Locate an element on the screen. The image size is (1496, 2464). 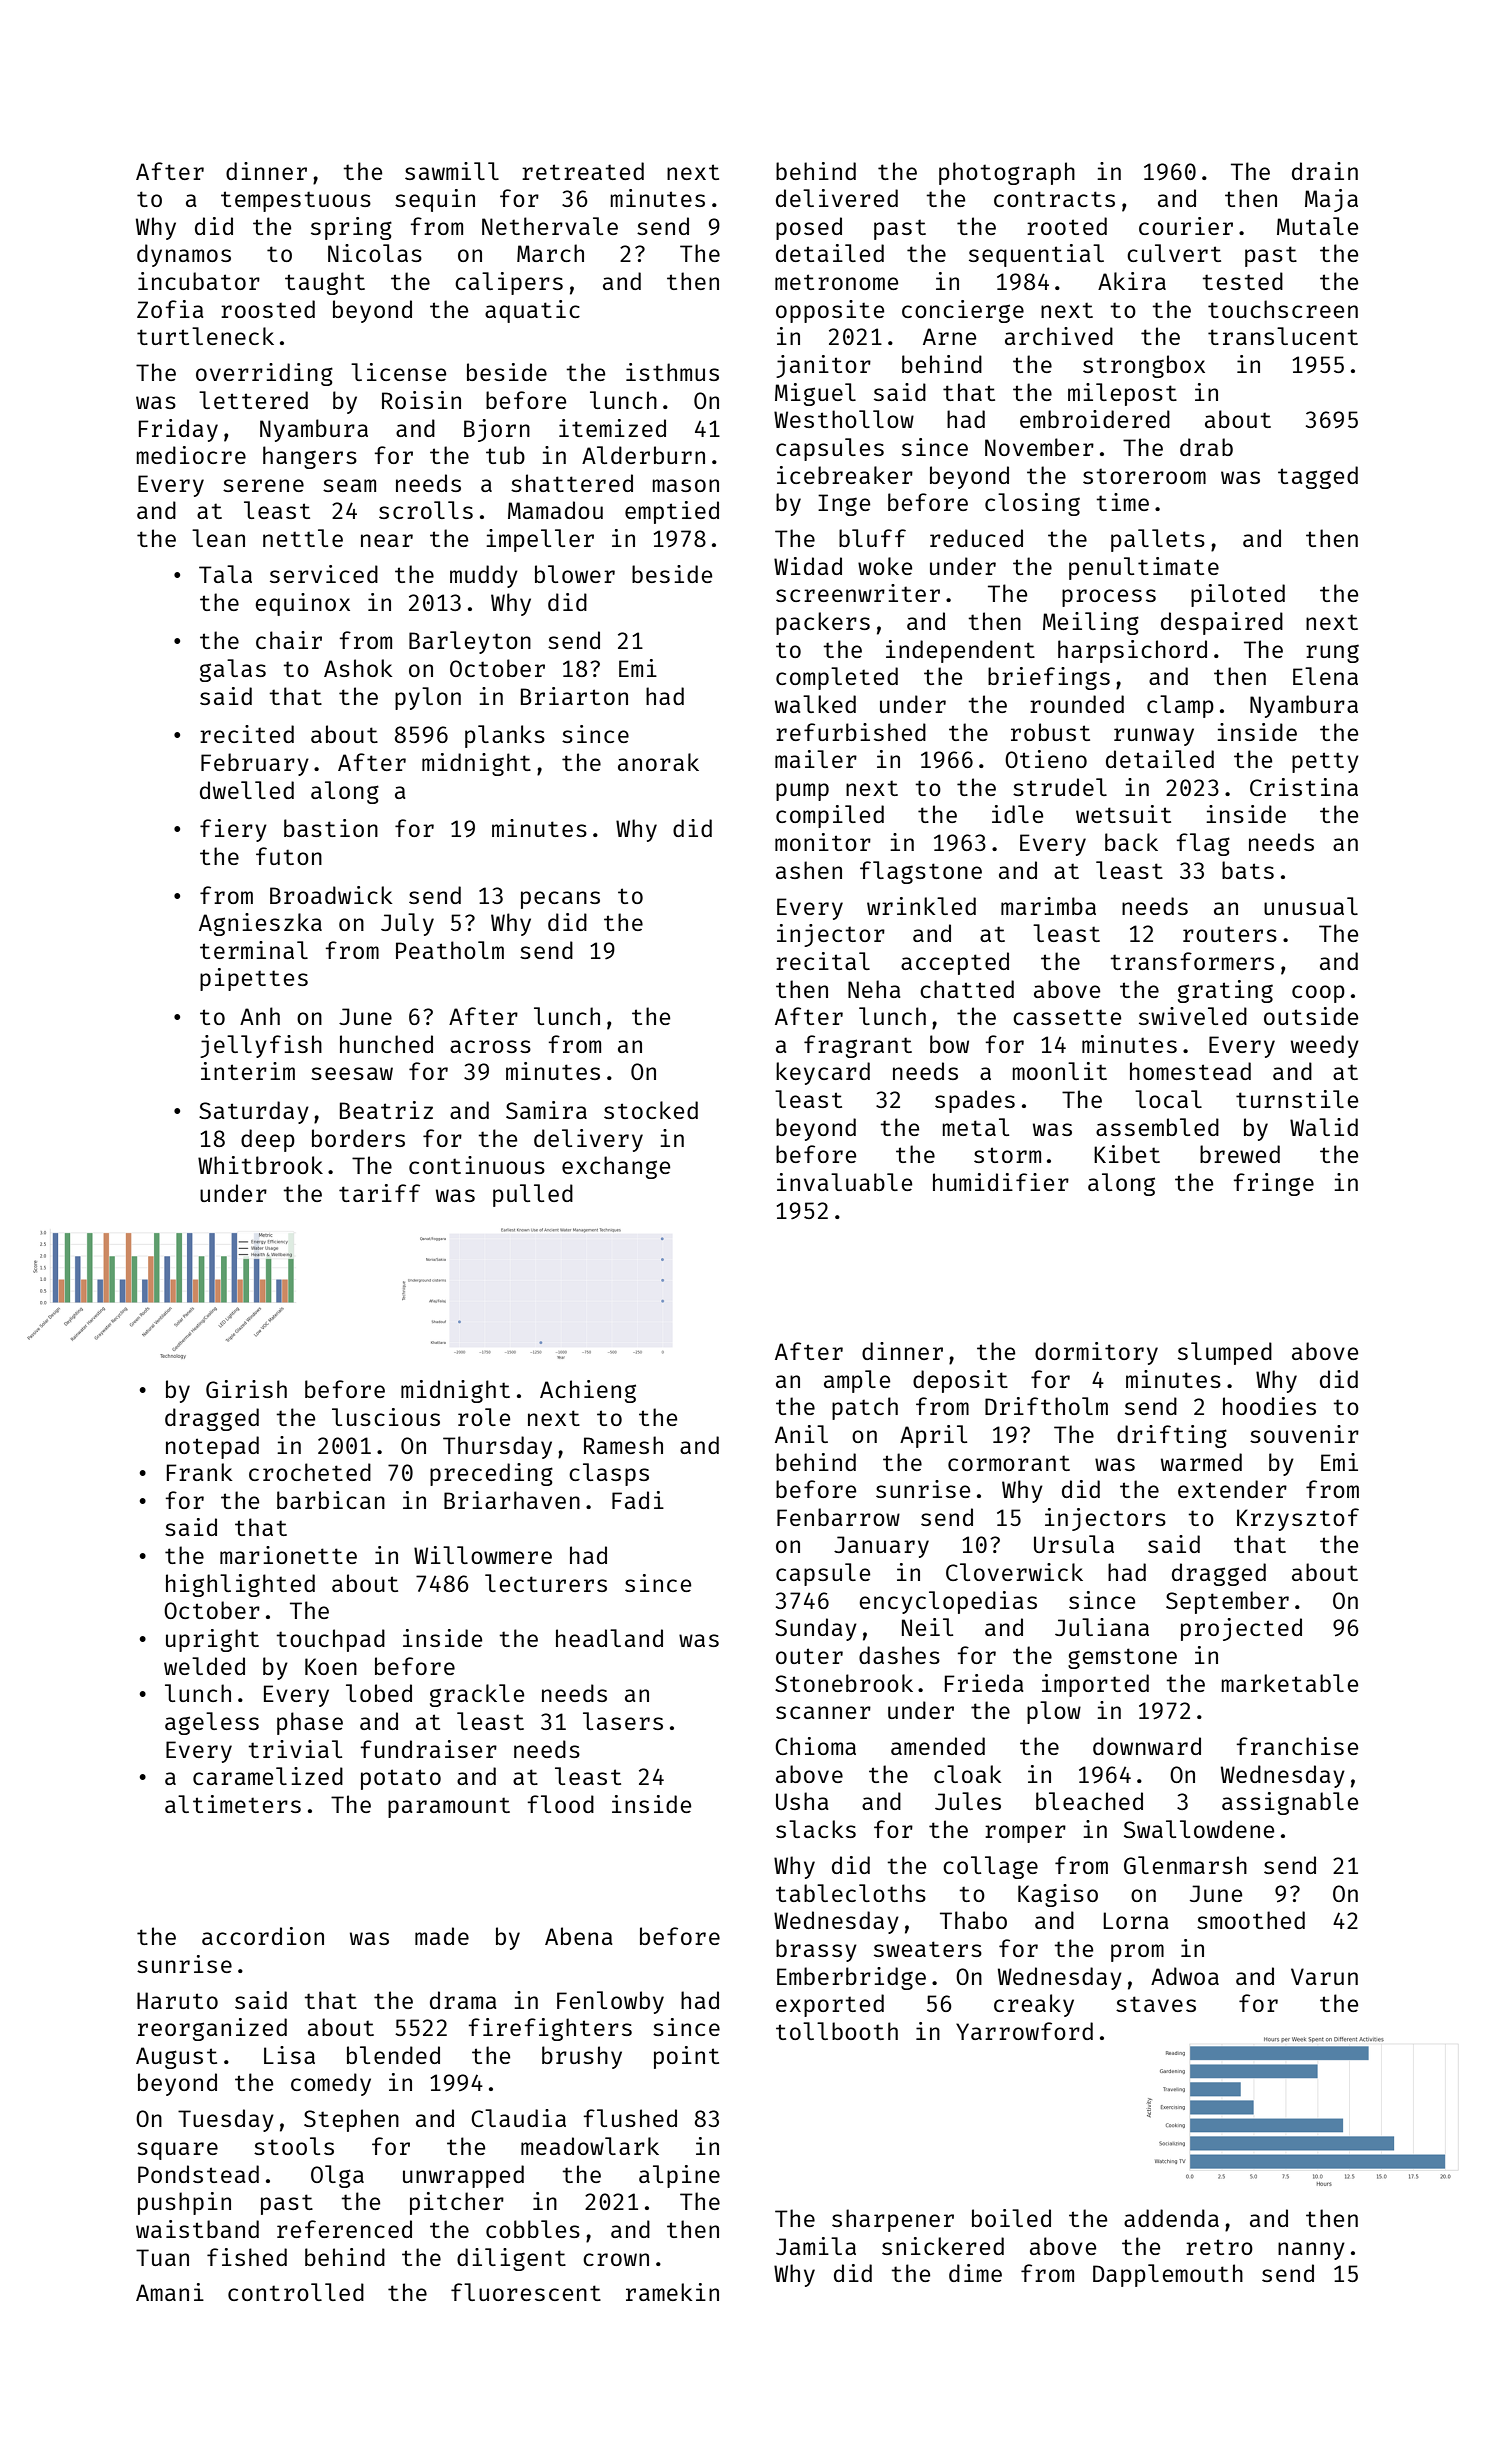
nanny is located at coordinates (1311, 2251).
